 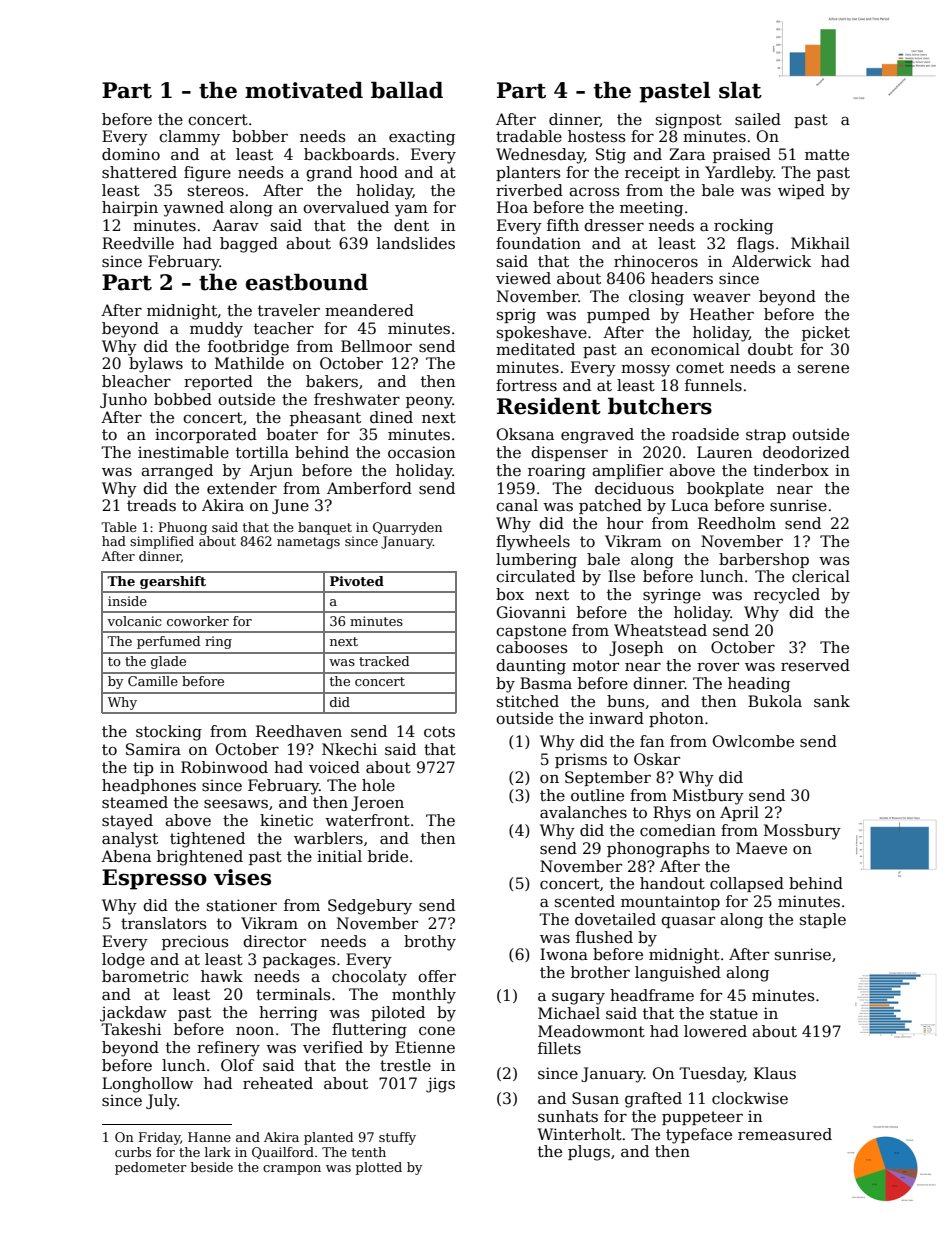 What do you see at coordinates (249, 363) in the screenshot?
I see `Mathilde` at bounding box center [249, 363].
